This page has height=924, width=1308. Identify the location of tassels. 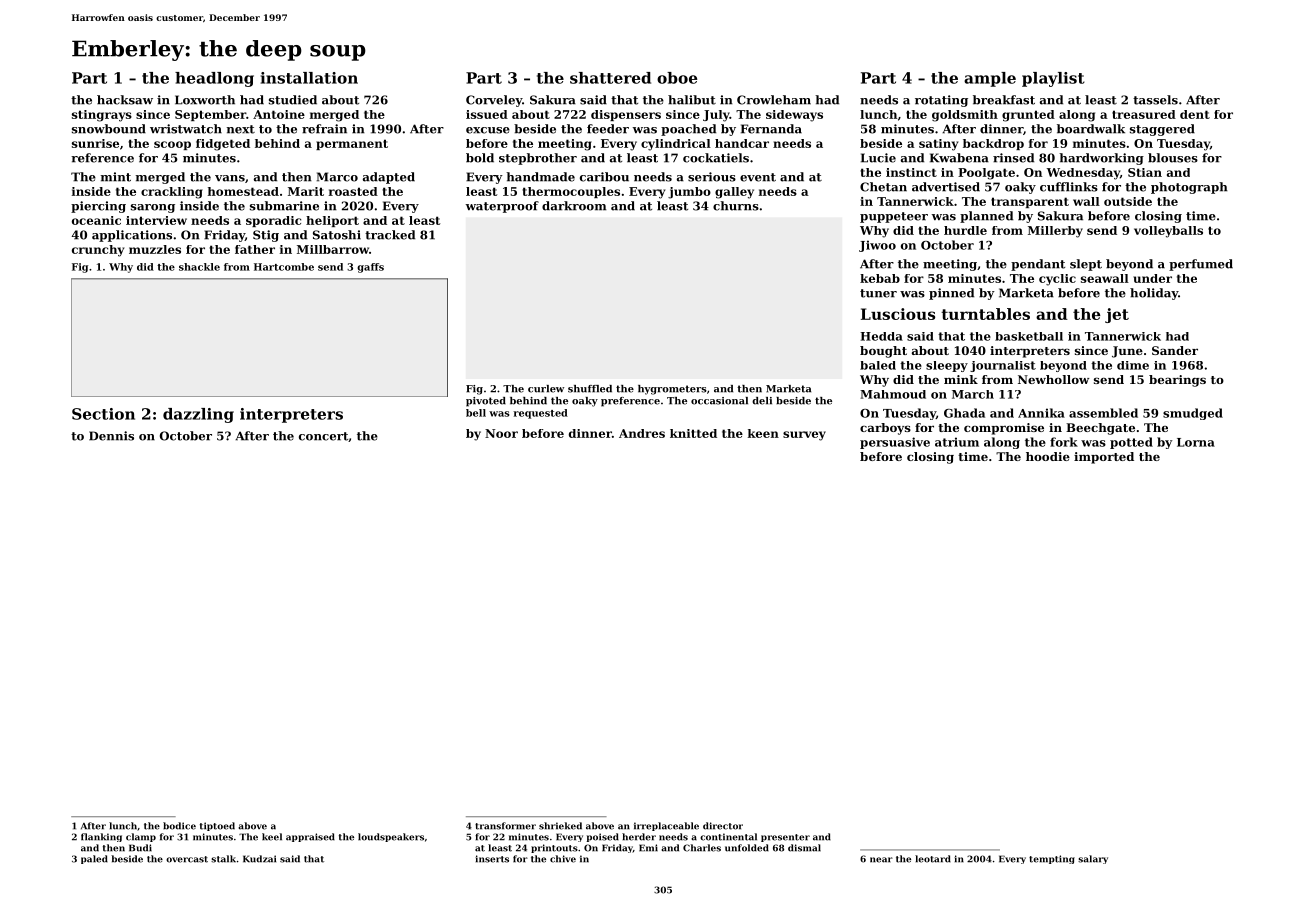
(1155, 100).
